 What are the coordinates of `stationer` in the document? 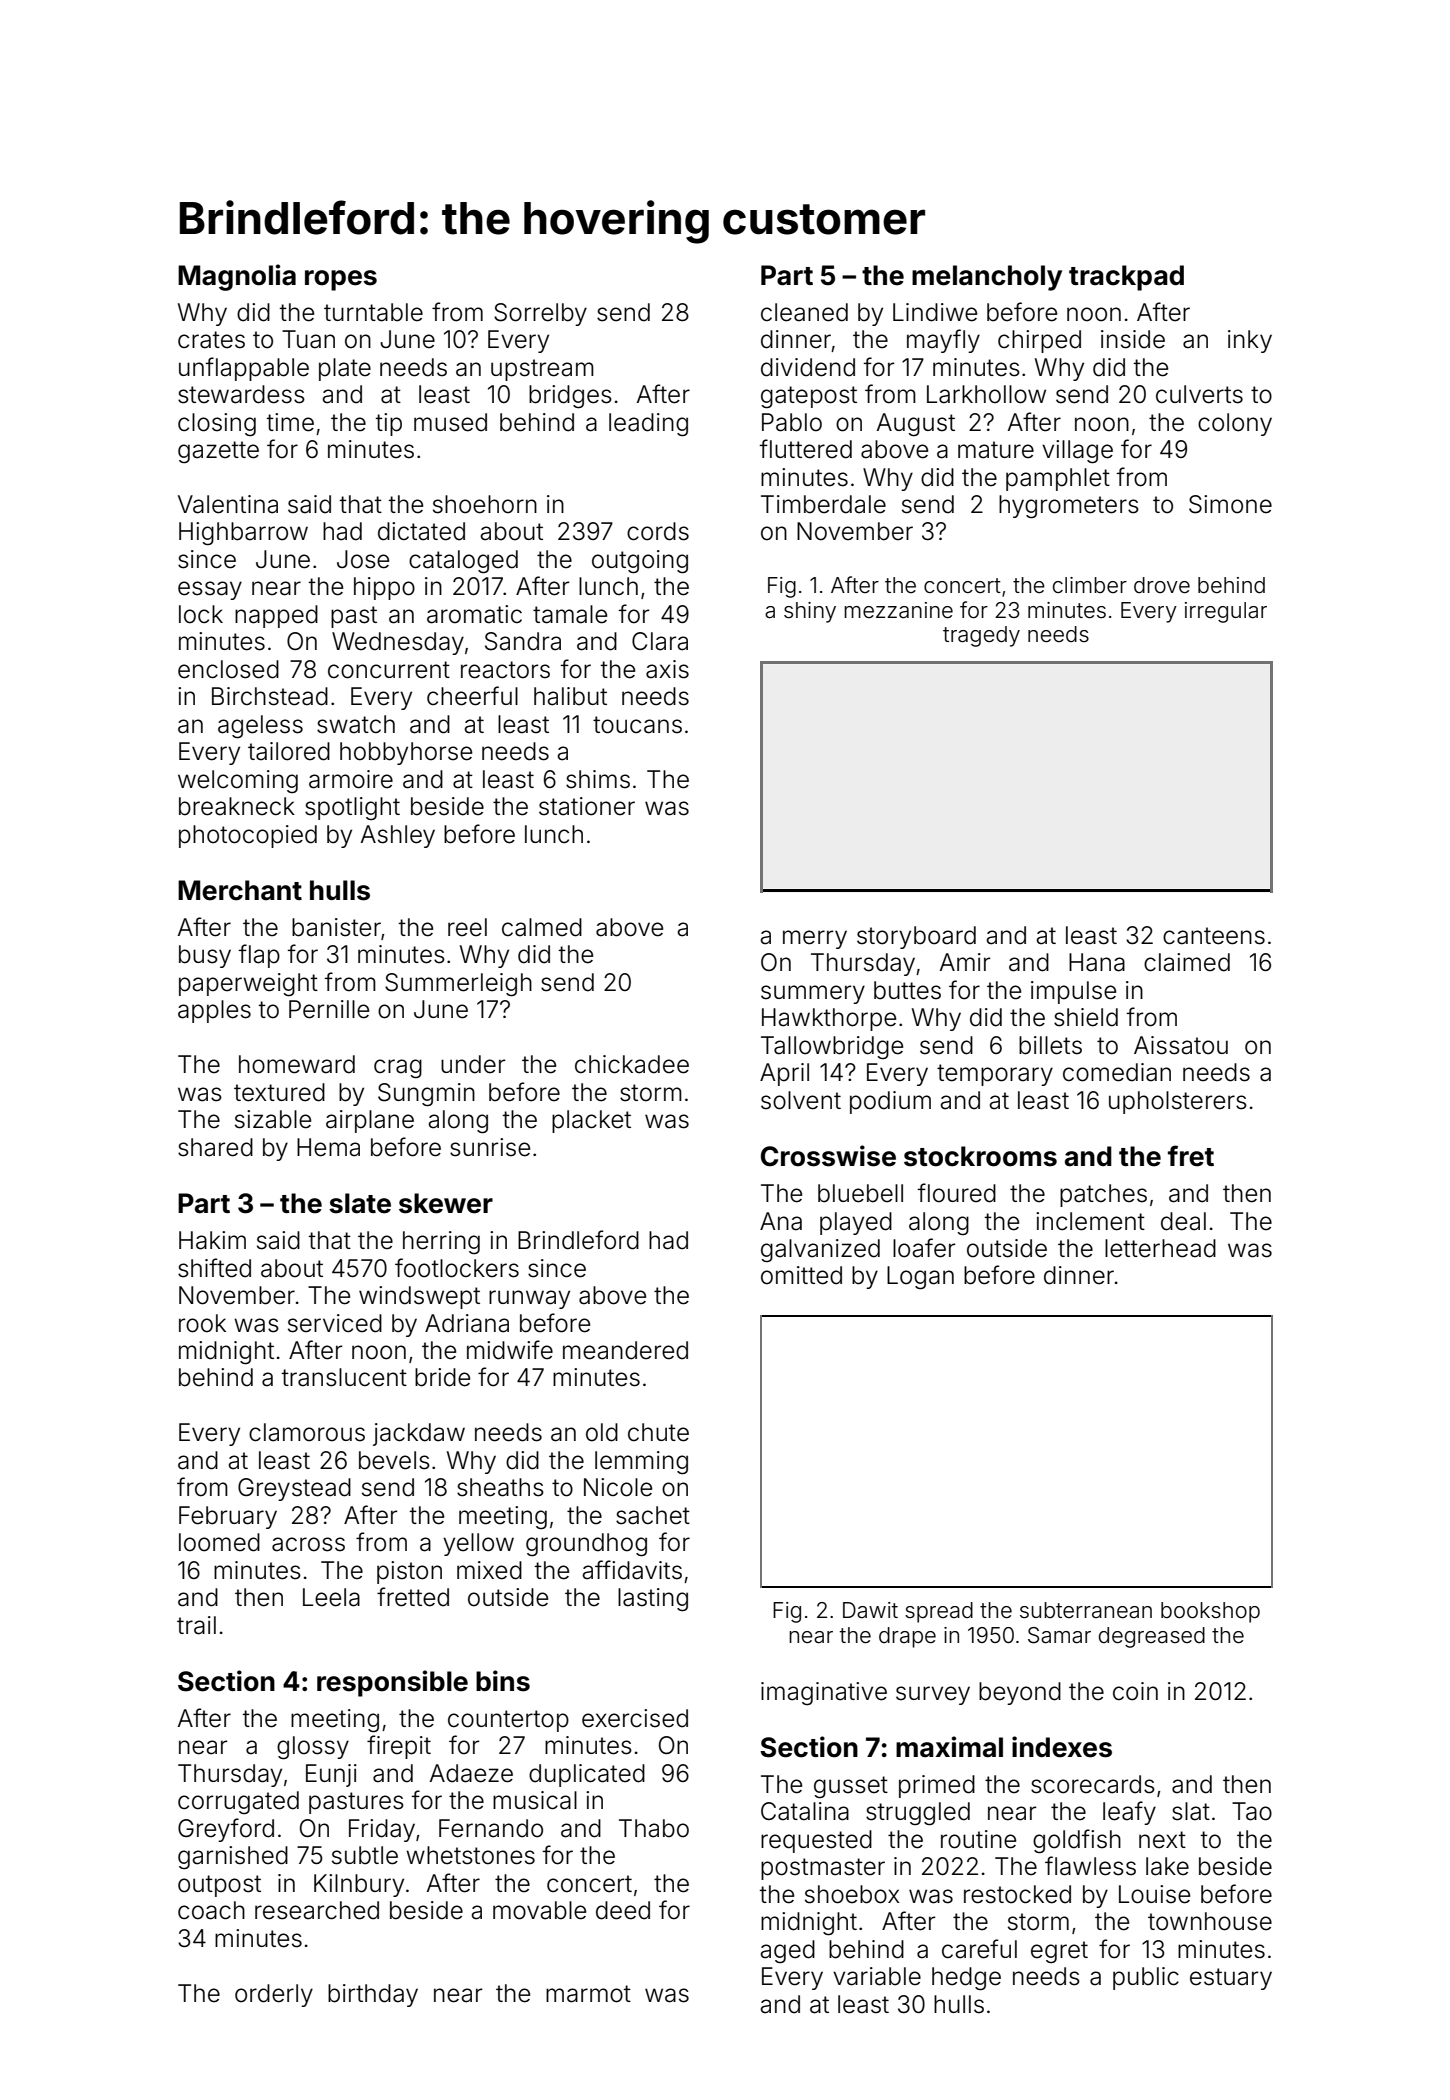 It's located at (587, 806).
